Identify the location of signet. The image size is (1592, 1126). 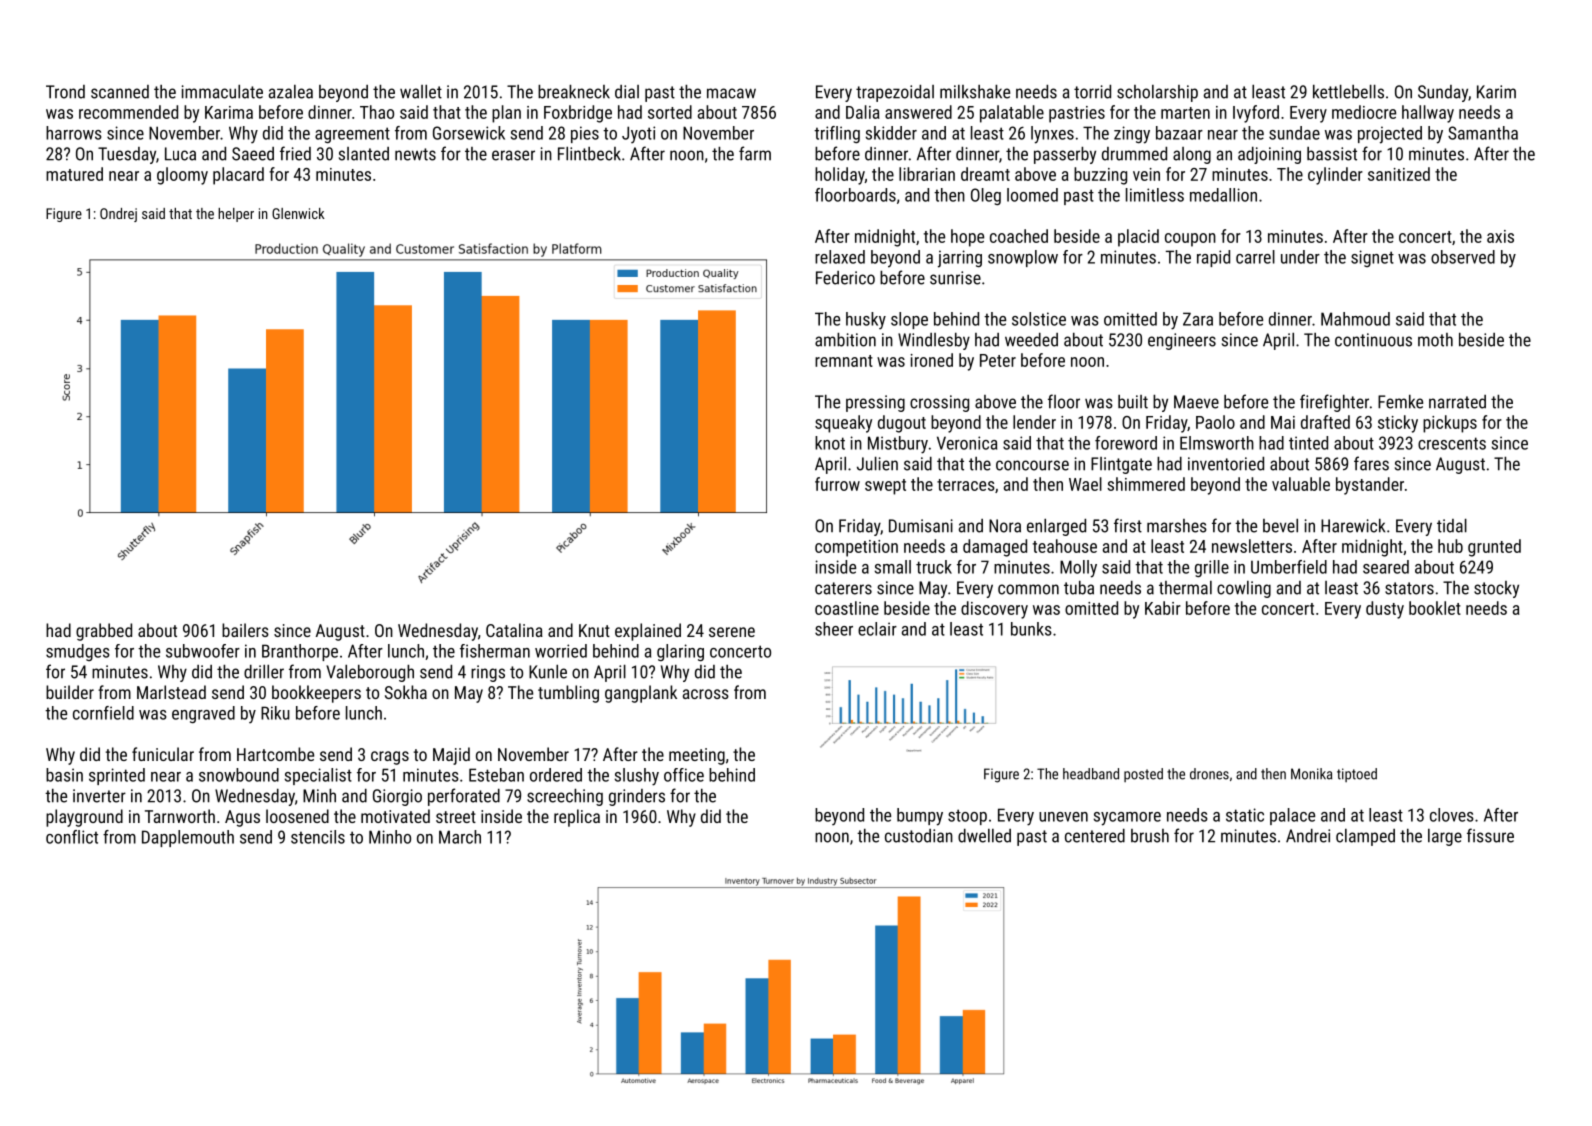
(1372, 258).
